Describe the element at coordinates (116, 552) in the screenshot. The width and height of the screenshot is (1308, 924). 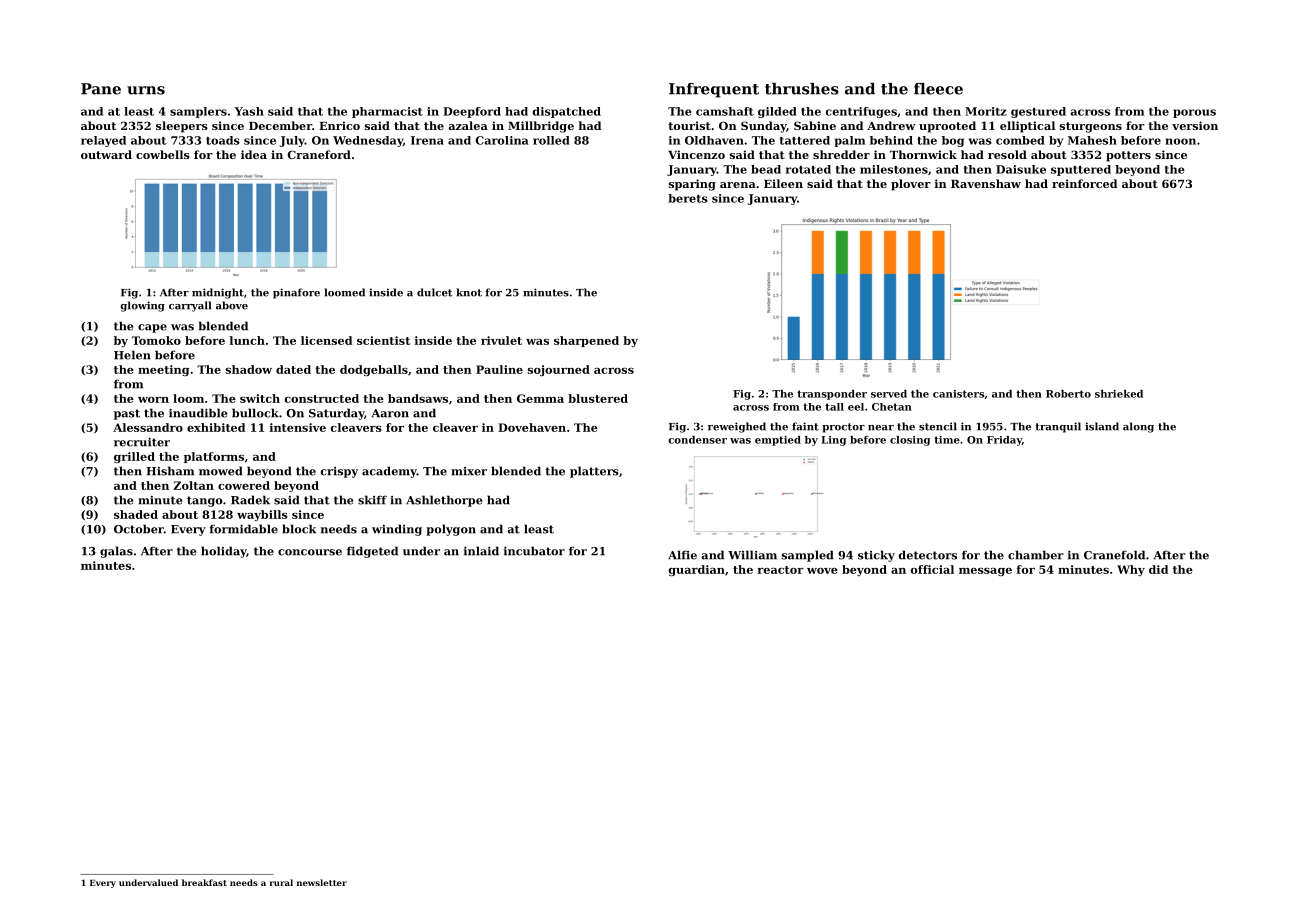
I see `galas` at that location.
